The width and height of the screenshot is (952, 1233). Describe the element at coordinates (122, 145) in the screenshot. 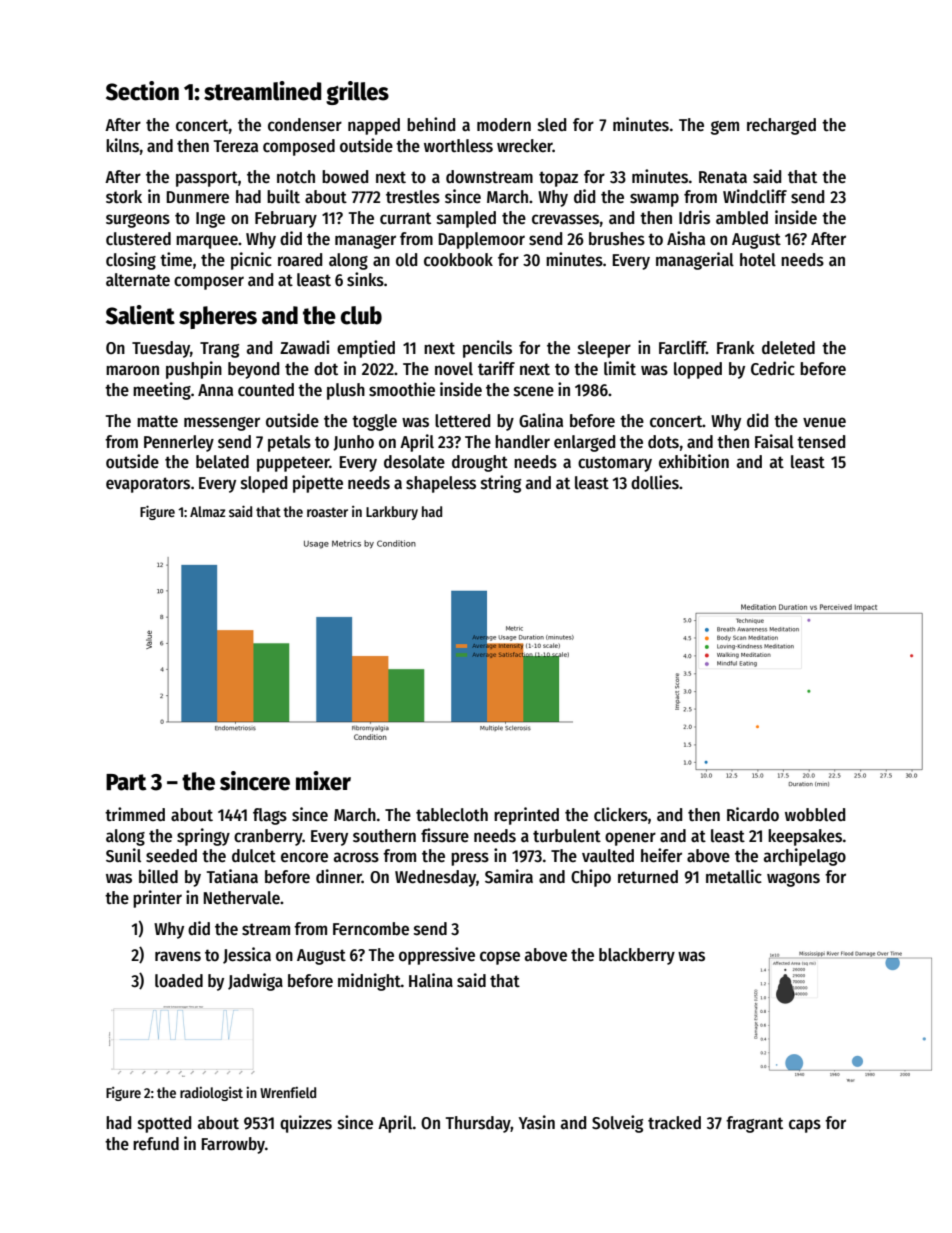

I see `kilns` at that location.
